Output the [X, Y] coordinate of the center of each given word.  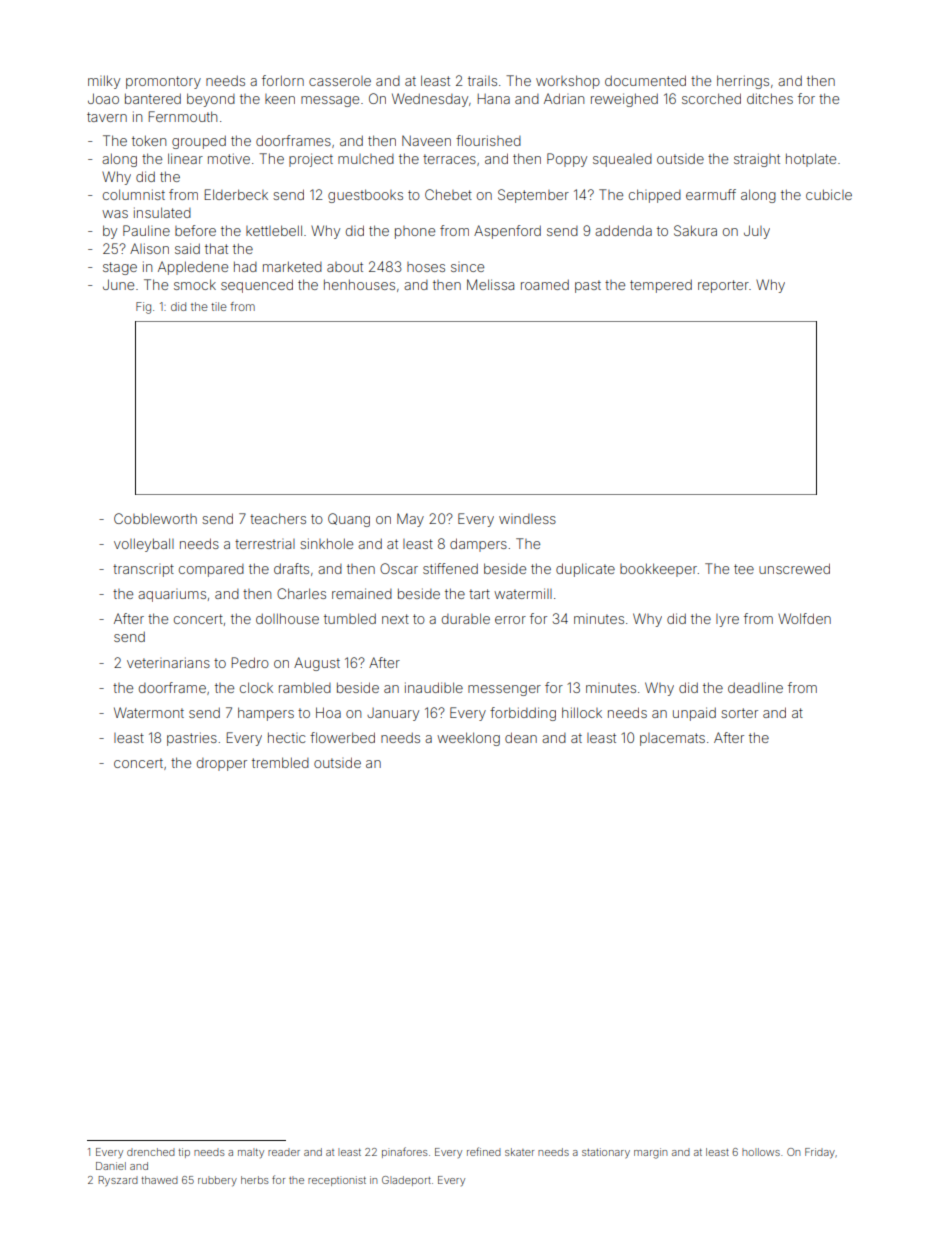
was [115, 214]
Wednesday [430, 100]
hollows [761, 1152]
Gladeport [406, 1181]
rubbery [217, 1181]
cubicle [829, 194]
